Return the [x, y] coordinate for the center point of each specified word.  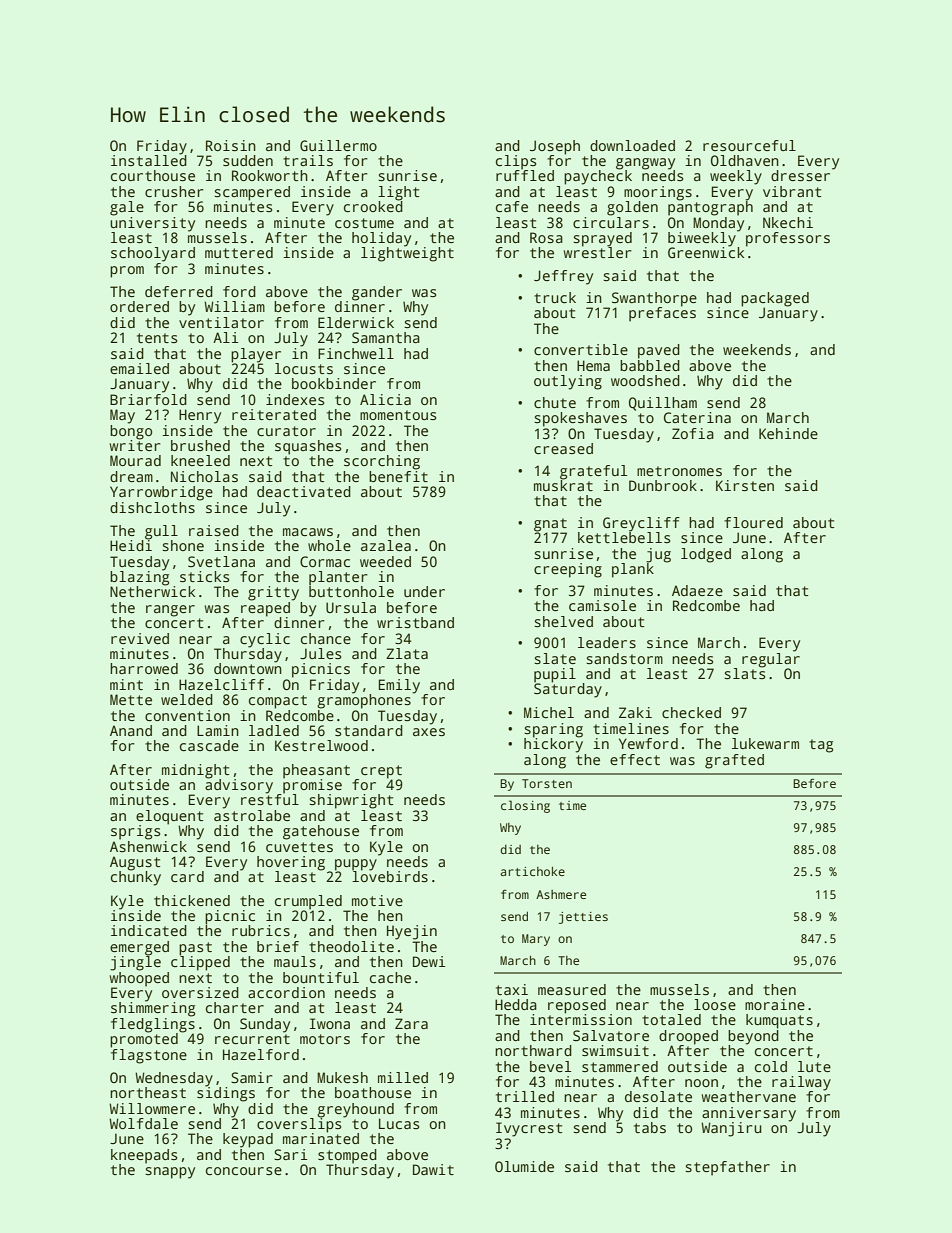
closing [525, 806]
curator [286, 431]
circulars [611, 222]
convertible [581, 349]
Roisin [231, 145]
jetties [583, 918]
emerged [139, 948]
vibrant [792, 191]
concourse [244, 1171]
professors [788, 239]
